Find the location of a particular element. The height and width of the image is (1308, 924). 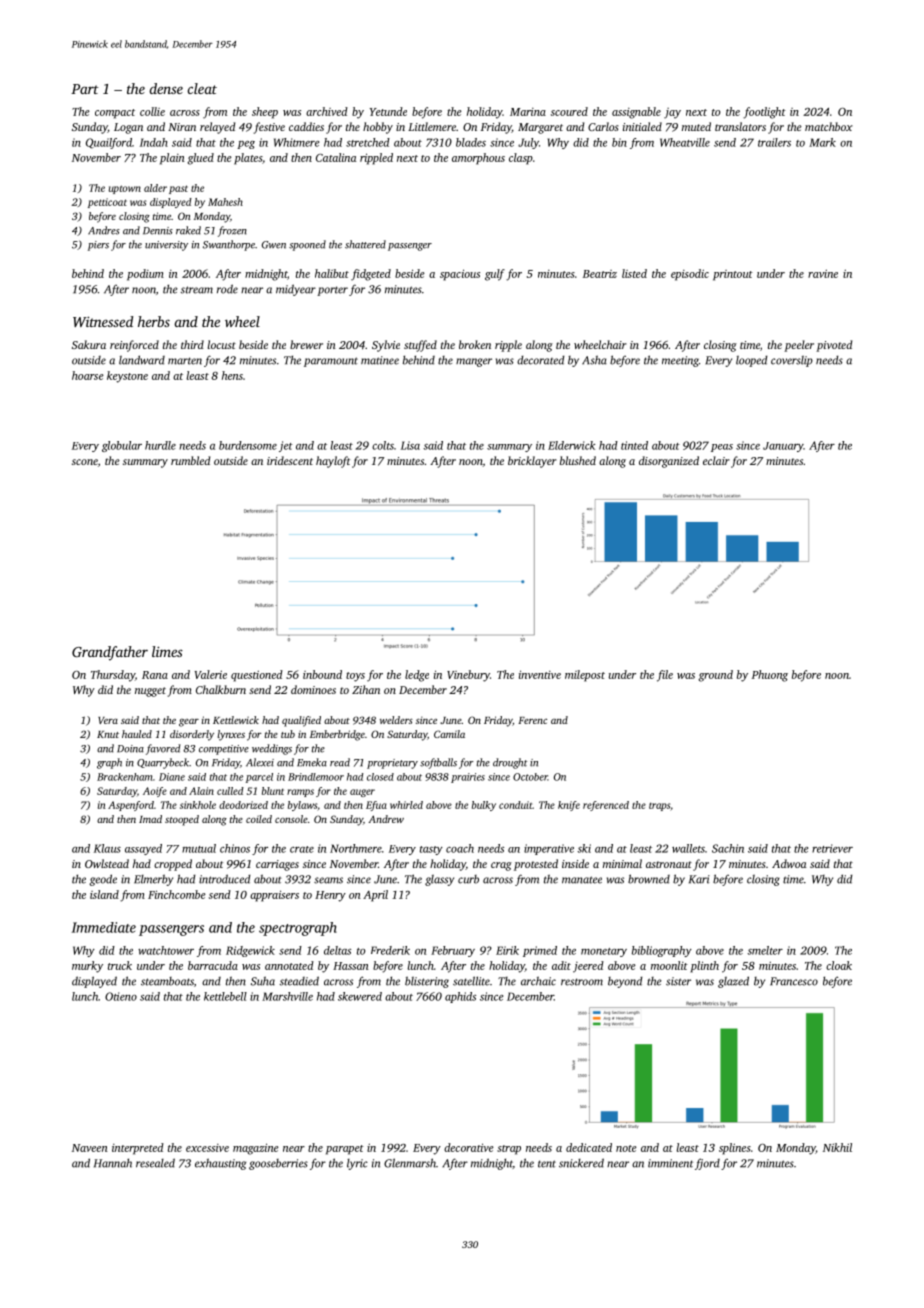

cleat is located at coordinates (202, 88).
